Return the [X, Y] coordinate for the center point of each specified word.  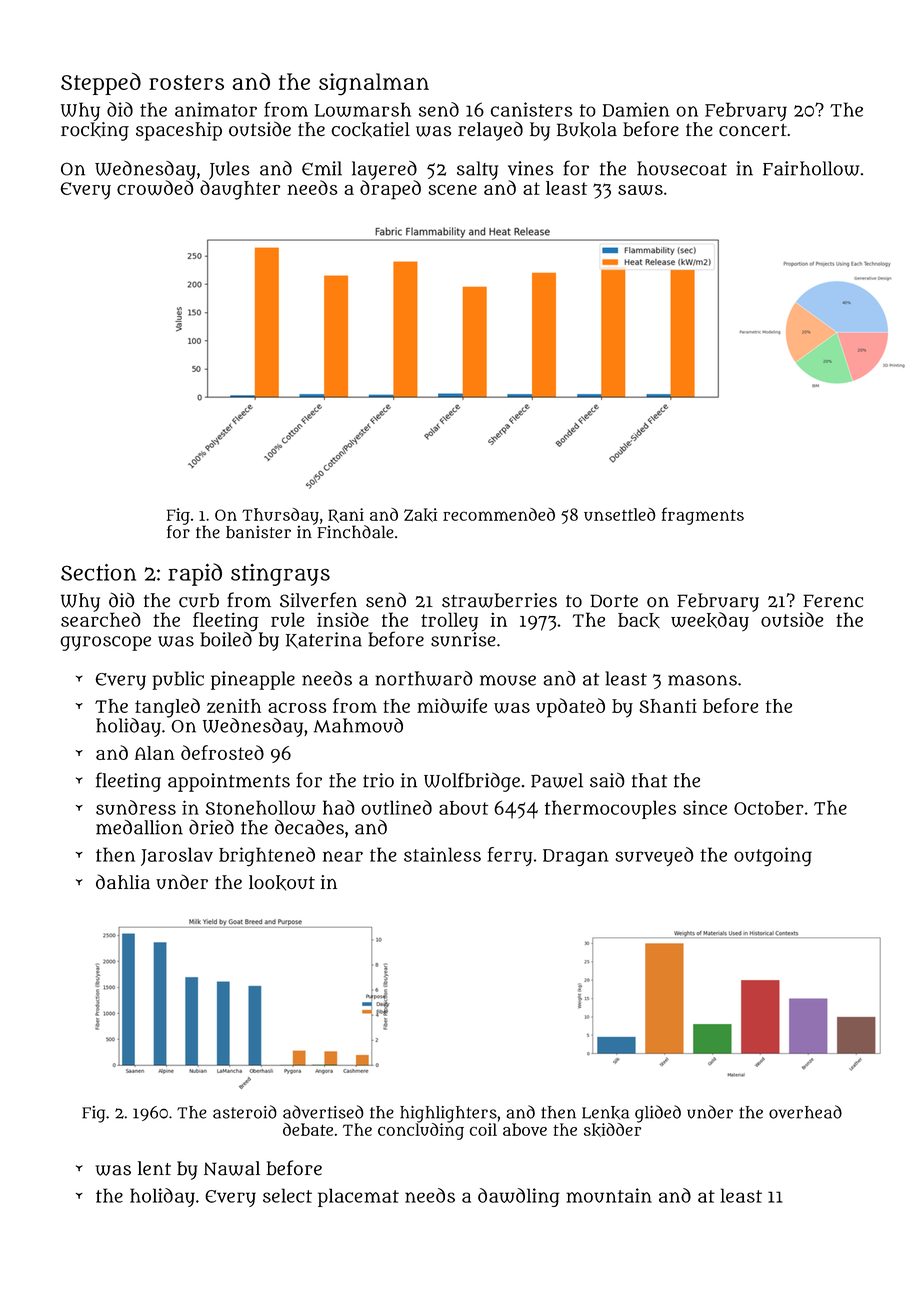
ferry [509, 856]
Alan [155, 753]
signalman [374, 84]
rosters [186, 82]
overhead [805, 1112]
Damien [636, 109]
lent [154, 1168]
